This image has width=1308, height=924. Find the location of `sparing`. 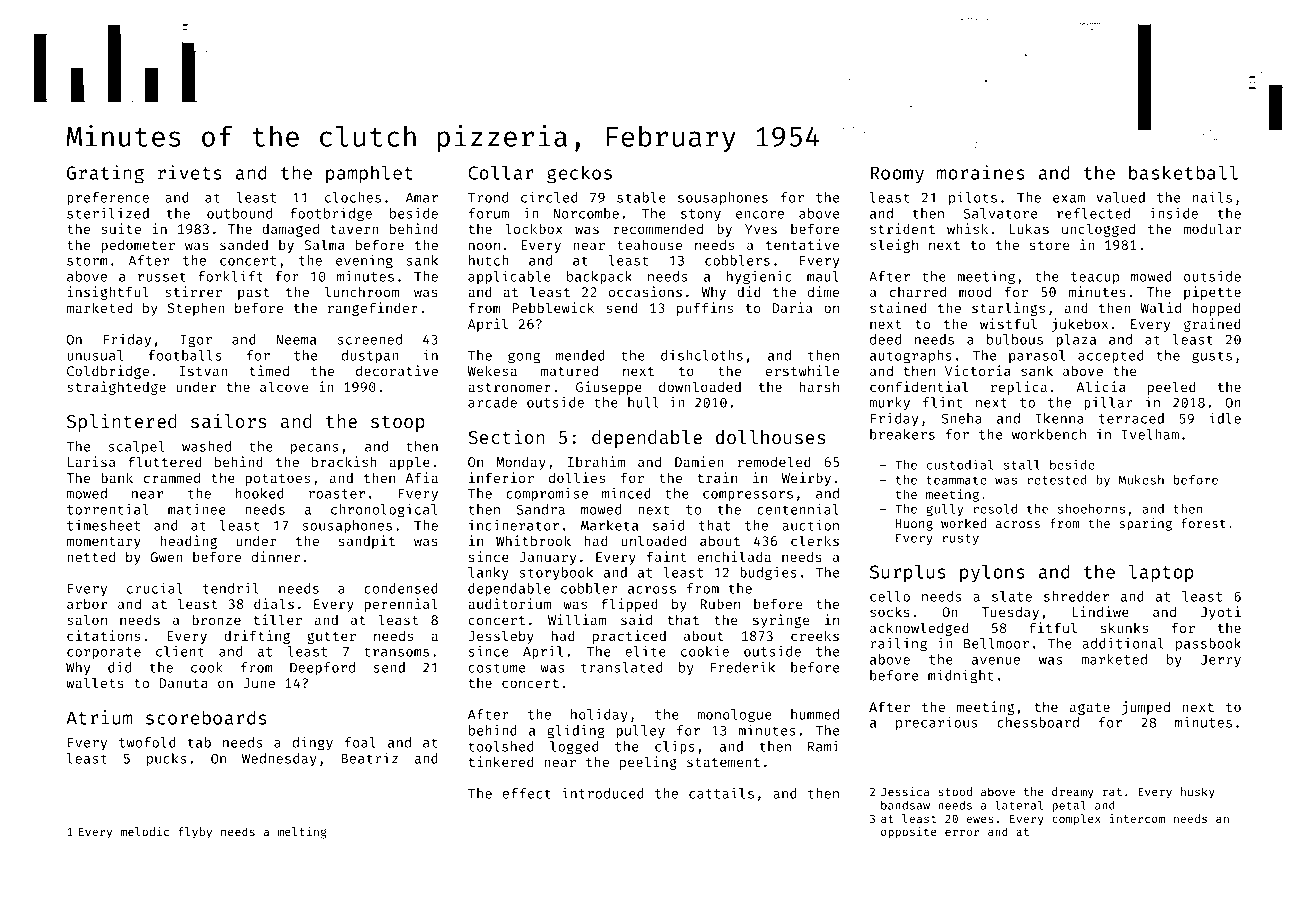

sparing is located at coordinates (1146, 524).
